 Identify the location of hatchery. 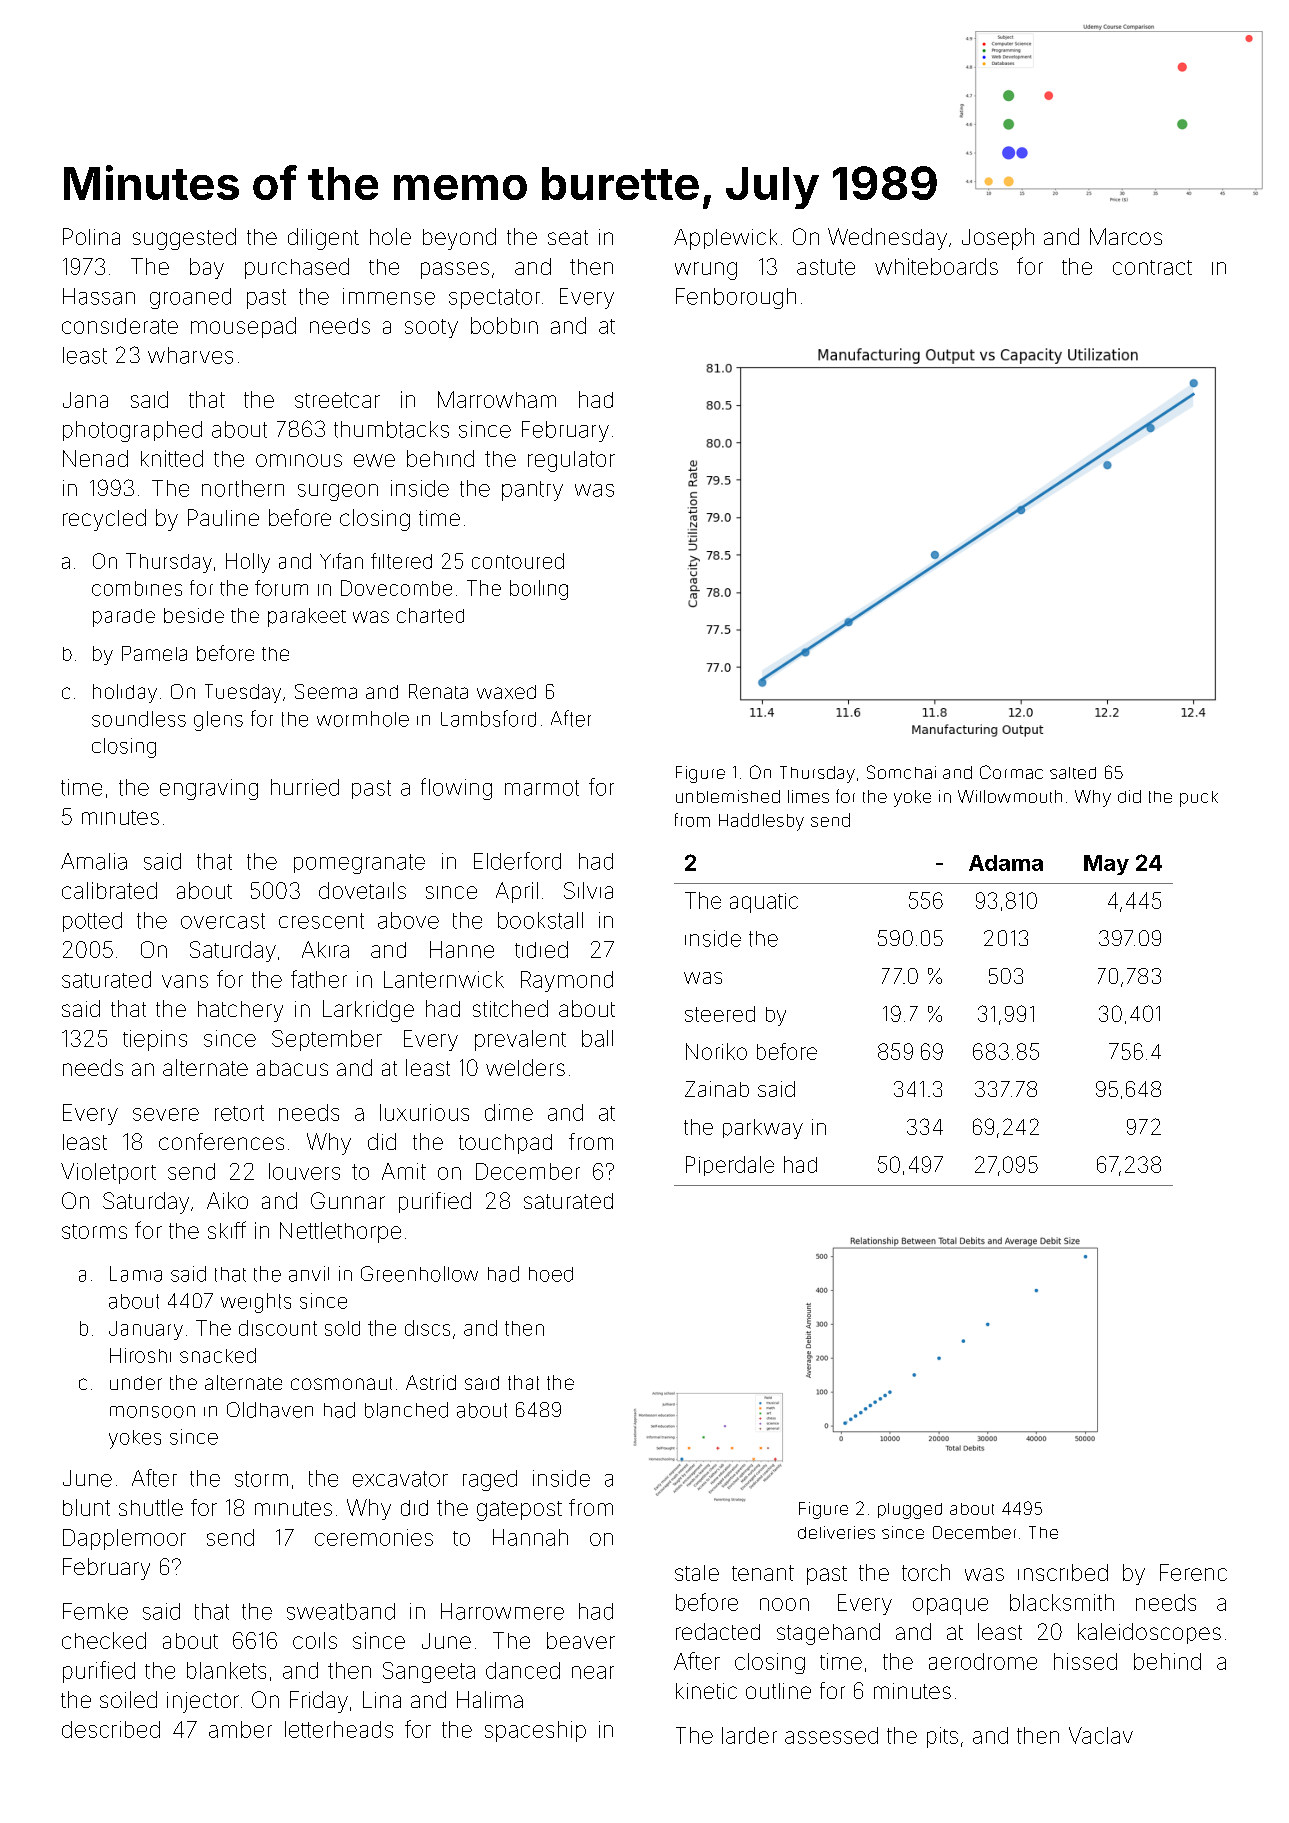
(240, 1011).
